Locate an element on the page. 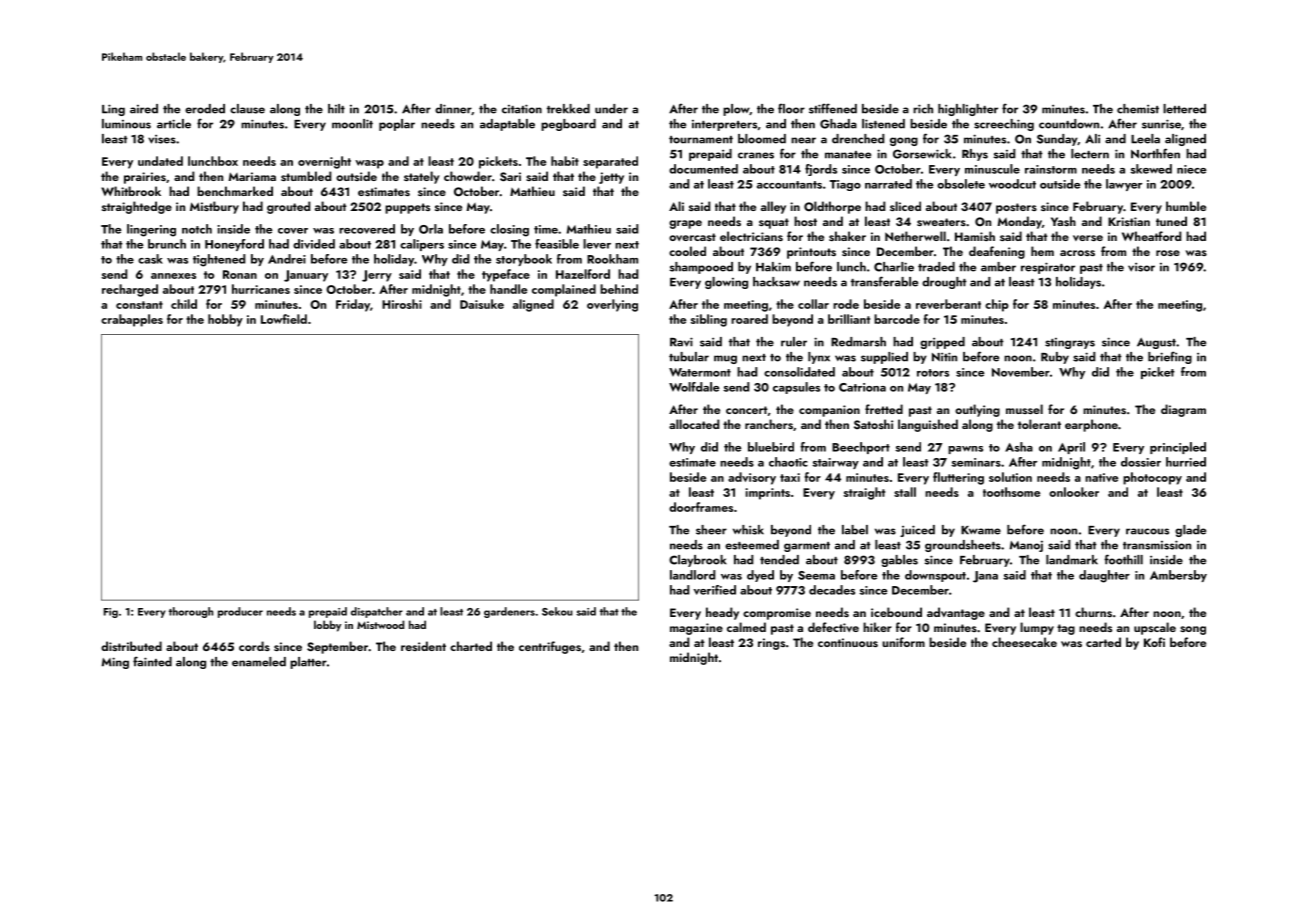 The height and width of the document is (924, 1308). annexes is located at coordinates (173, 276).
